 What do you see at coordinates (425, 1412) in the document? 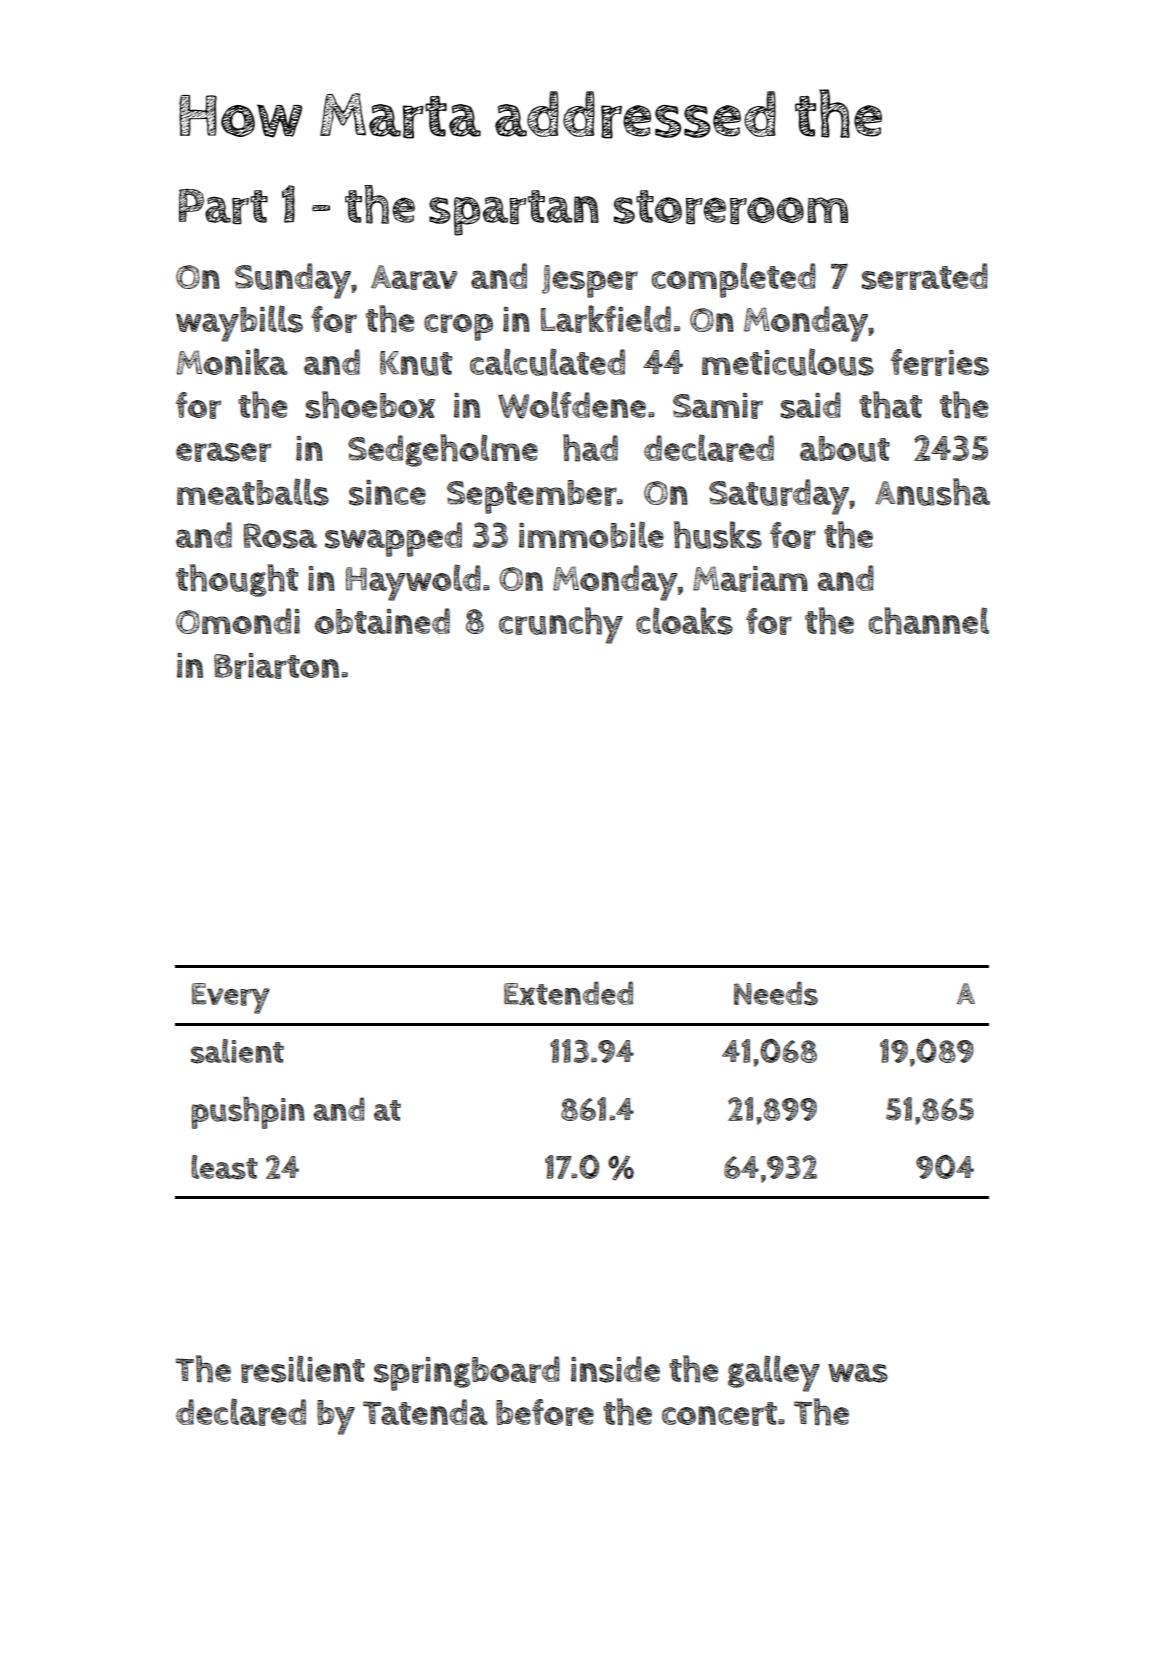
I see `Tatenda` at bounding box center [425, 1412].
